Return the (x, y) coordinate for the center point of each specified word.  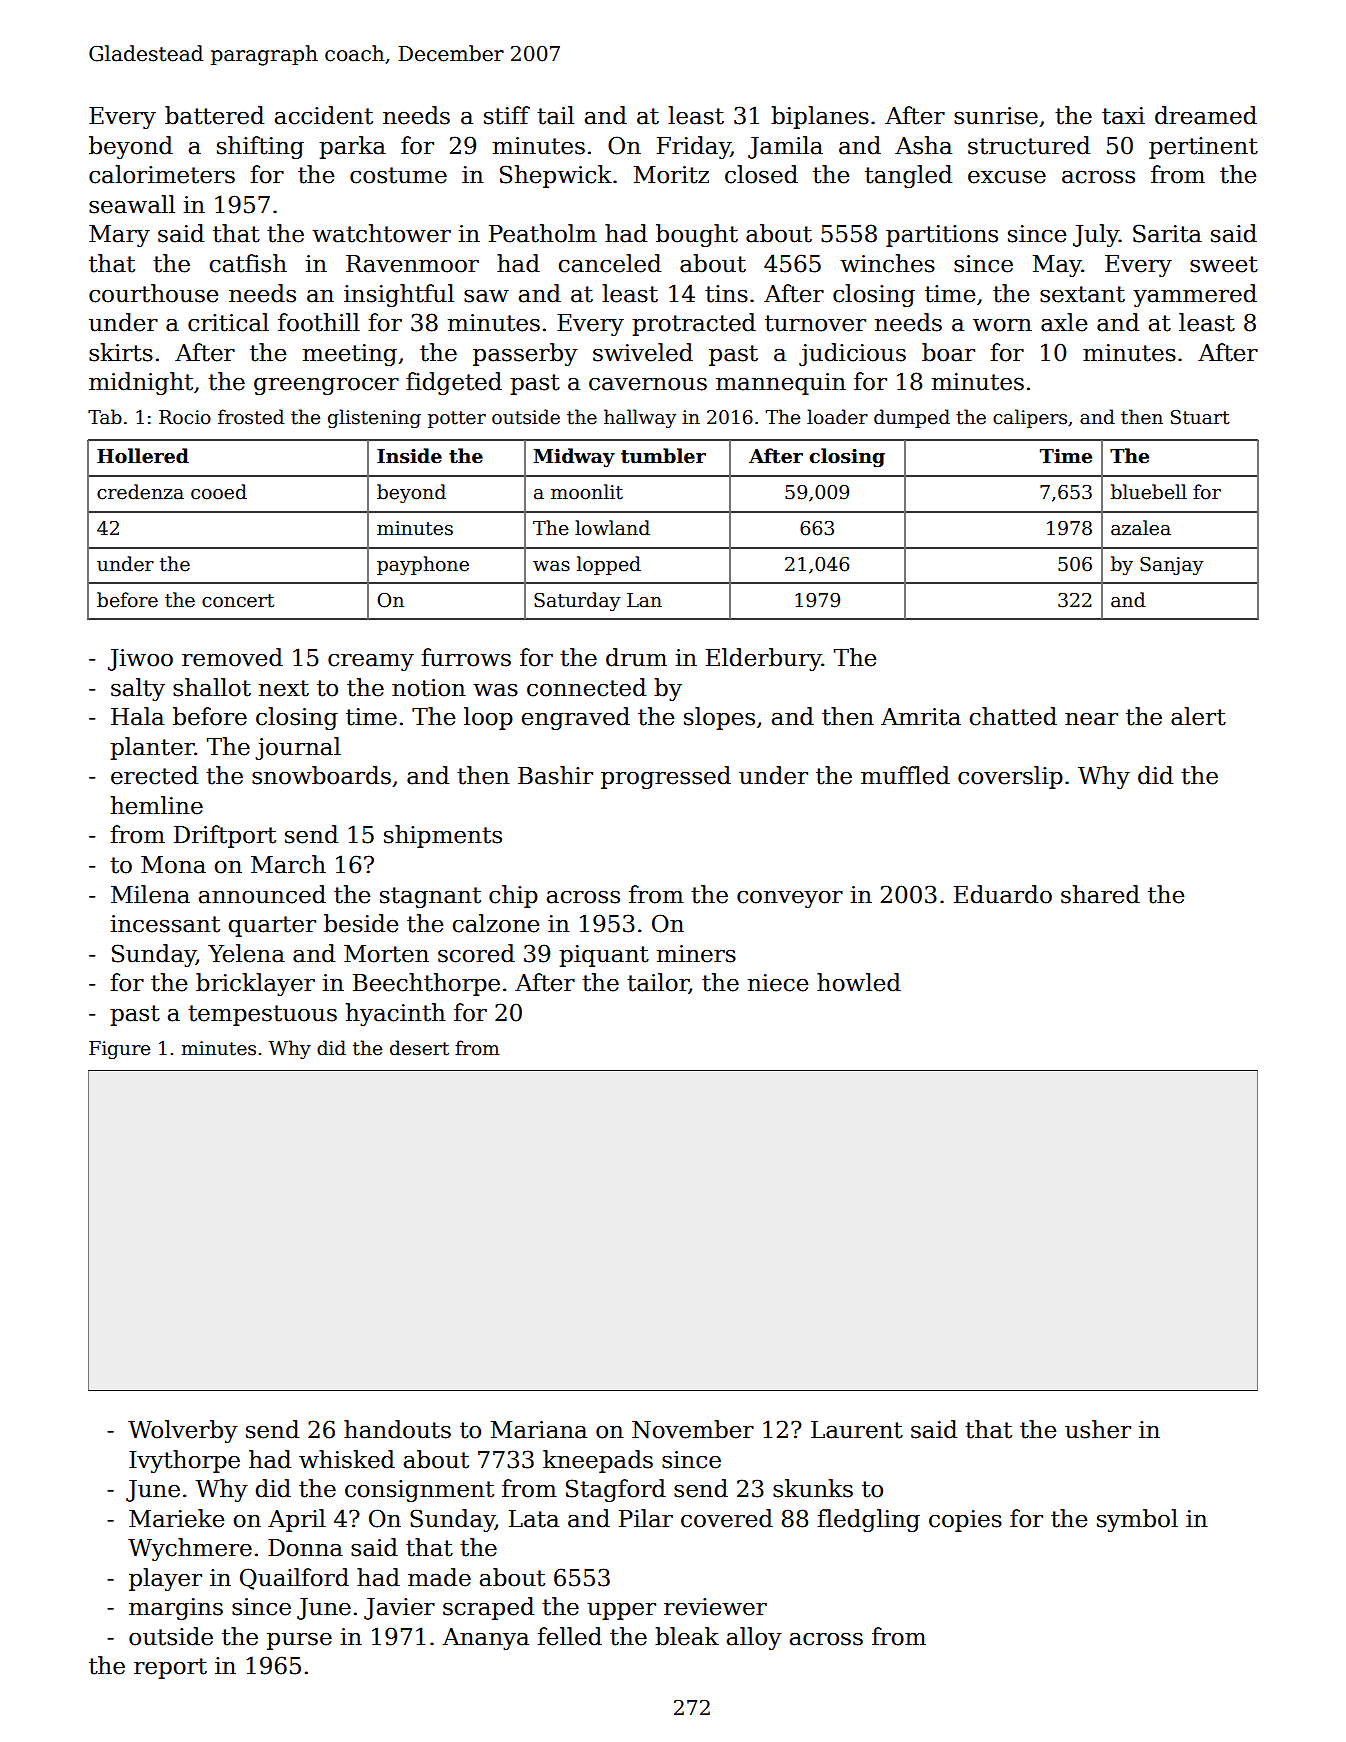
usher (1098, 1429)
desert (419, 1048)
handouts (397, 1429)
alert (1198, 716)
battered (214, 115)
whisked (347, 1459)
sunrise (996, 116)
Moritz (671, 175)
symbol (1137, 1520)
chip (513, 896)
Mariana (538, 1430)
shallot (212, 687)
